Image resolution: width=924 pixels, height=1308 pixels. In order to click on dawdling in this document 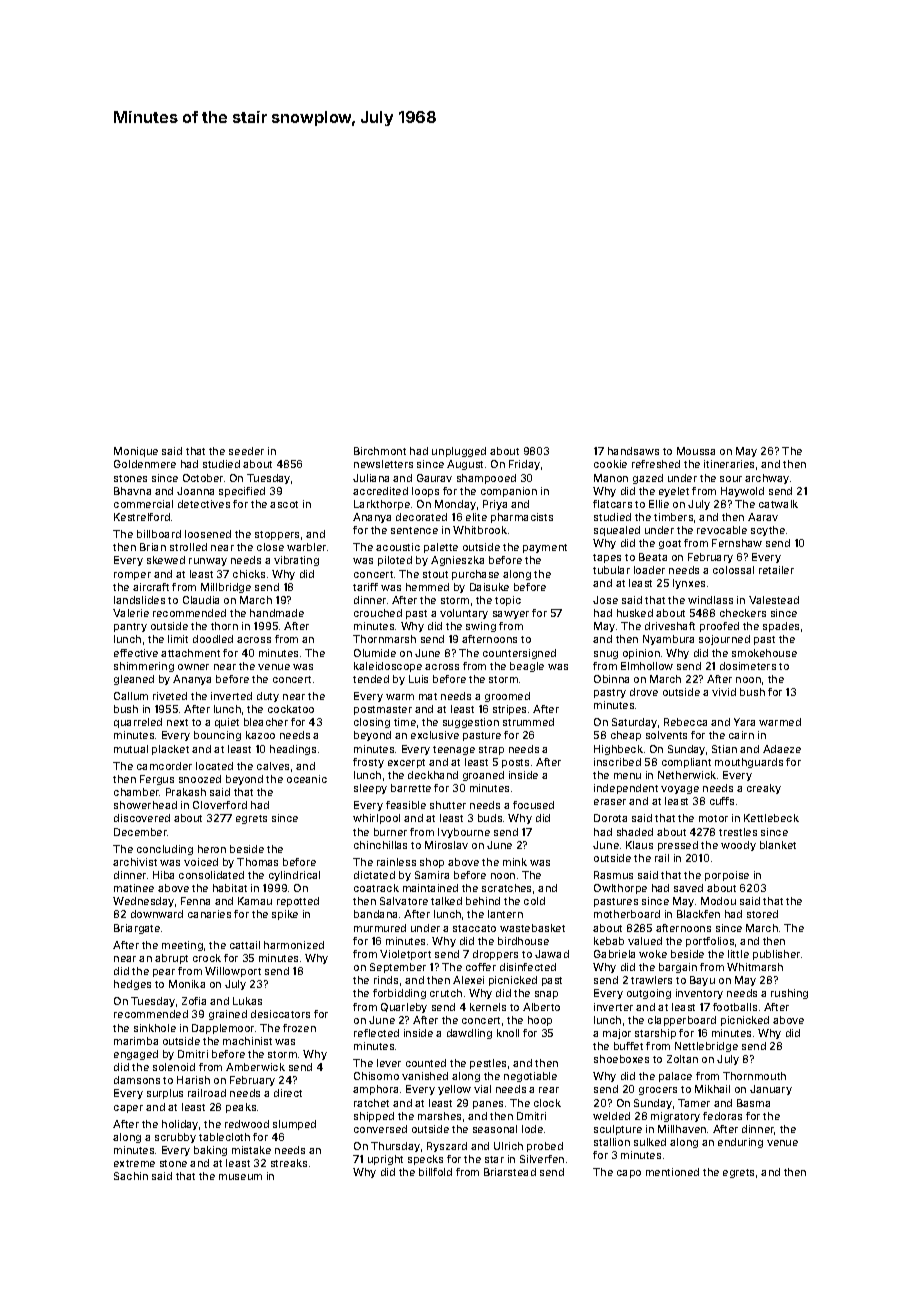, I will do `click(469, 1034)`.
